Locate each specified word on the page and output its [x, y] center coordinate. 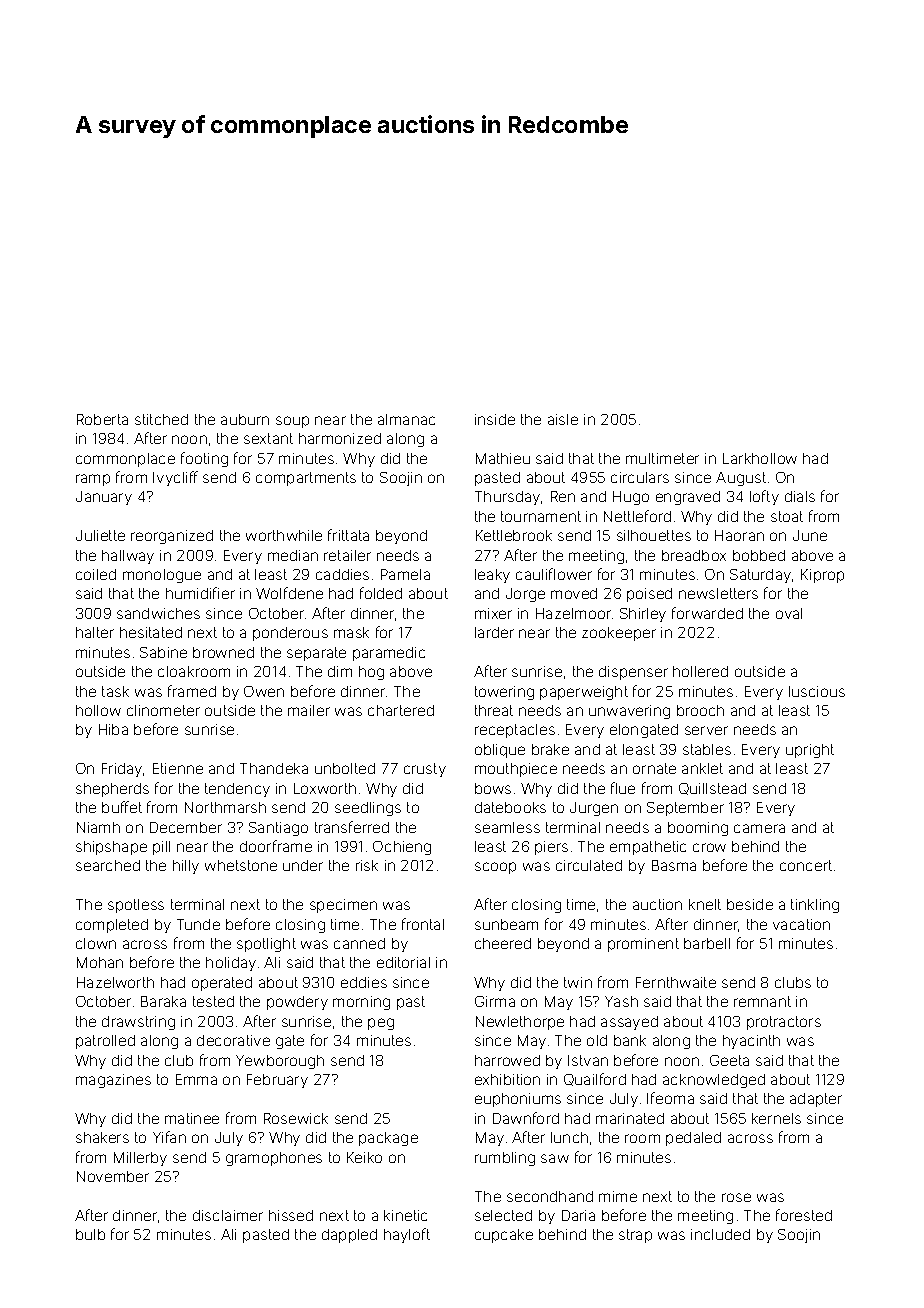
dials [800, 496]
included [720, 1234]
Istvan [588, 1060]
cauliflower [554, 574]
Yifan [169, 1137]
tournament [541, 516]
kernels [776, 1118]
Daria [578, 1215]
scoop [495, 868]
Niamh [98, 827]
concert [806, 865]
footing [204, 459]
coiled [96, 574]
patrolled [105, 1042]
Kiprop [822, 576]
